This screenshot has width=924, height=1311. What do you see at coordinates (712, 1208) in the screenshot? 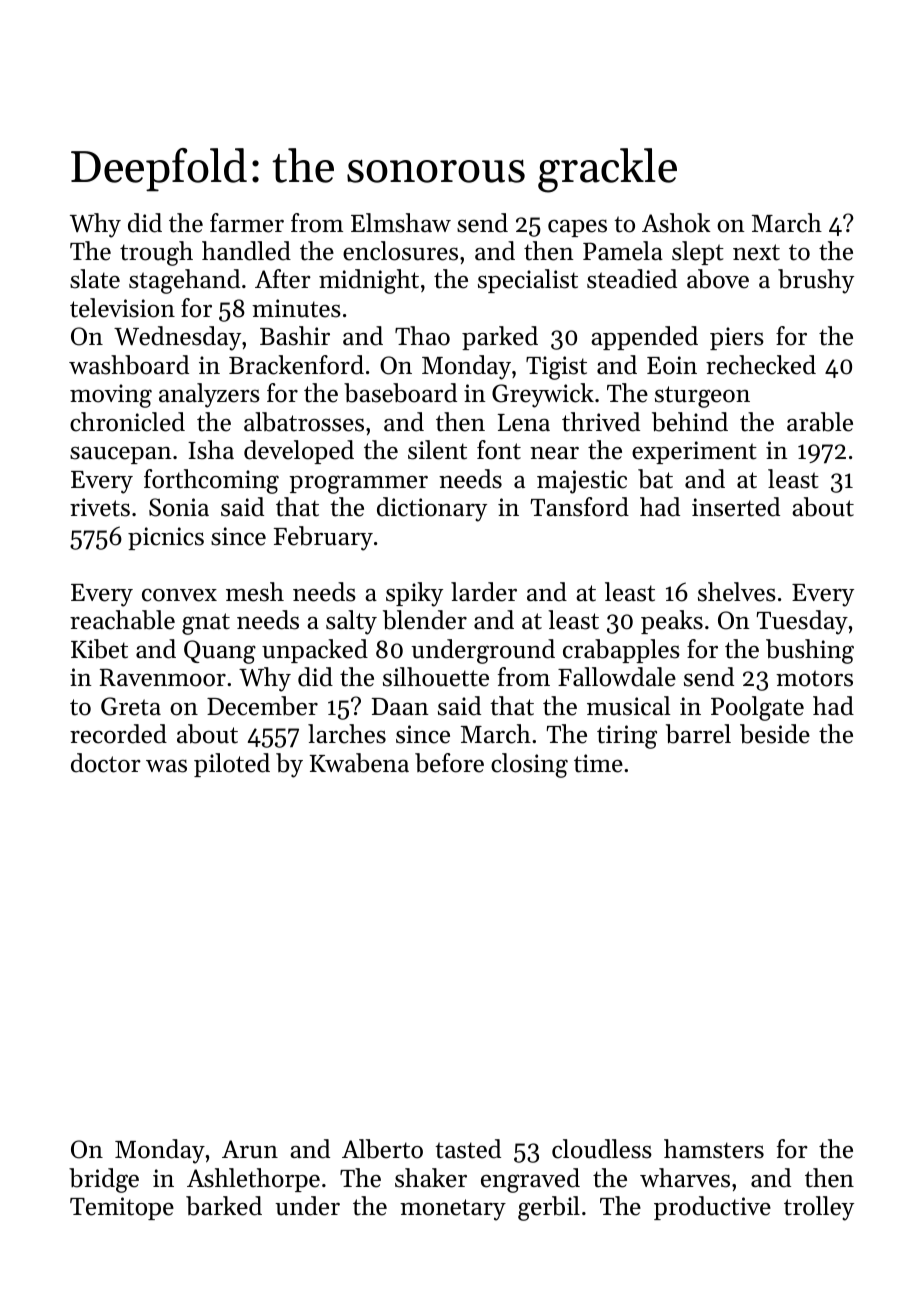
I see `productive` at bounding box center [712, 1208].
